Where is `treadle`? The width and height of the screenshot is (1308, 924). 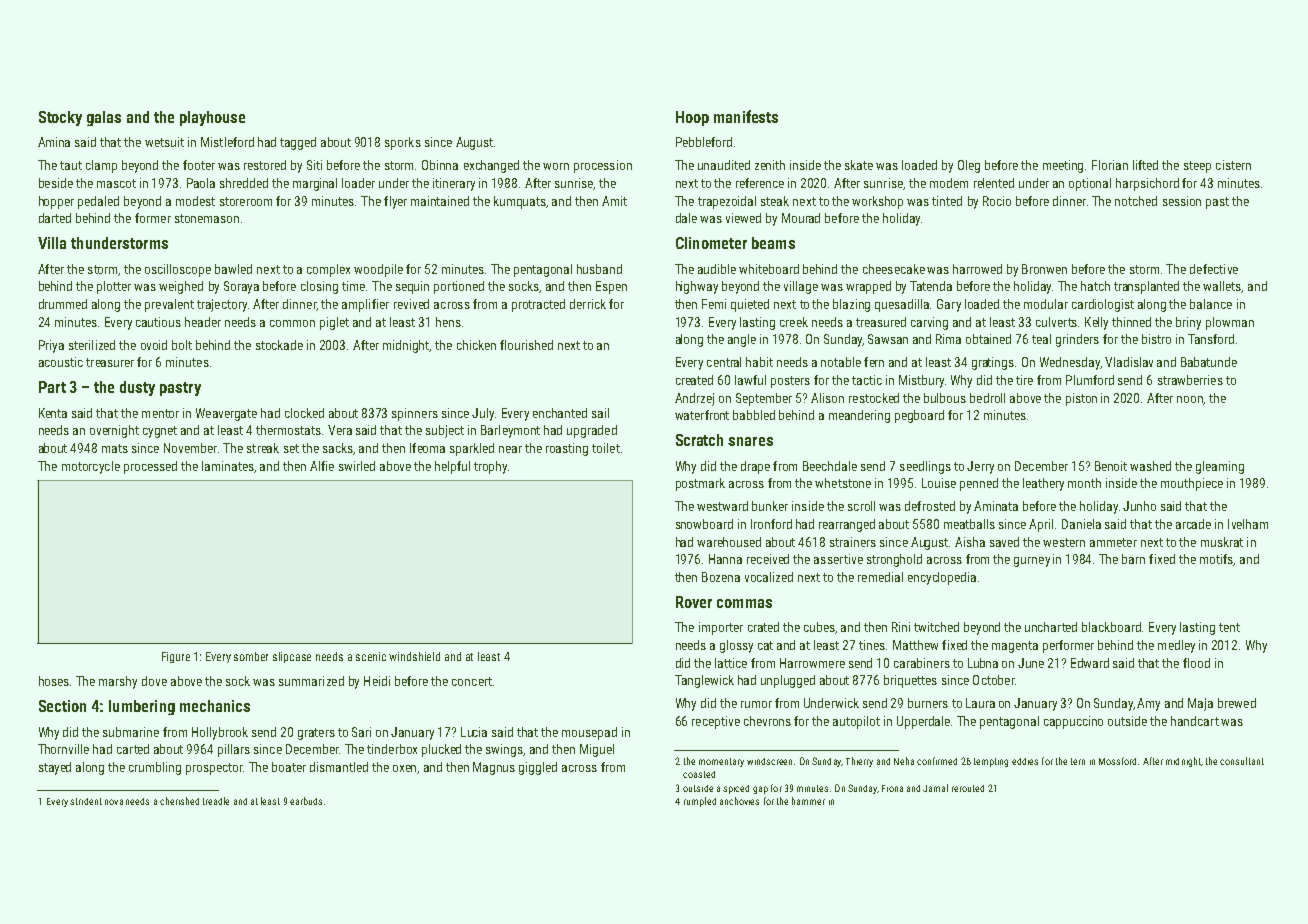 treadle is located at coordinates (216, 801).
